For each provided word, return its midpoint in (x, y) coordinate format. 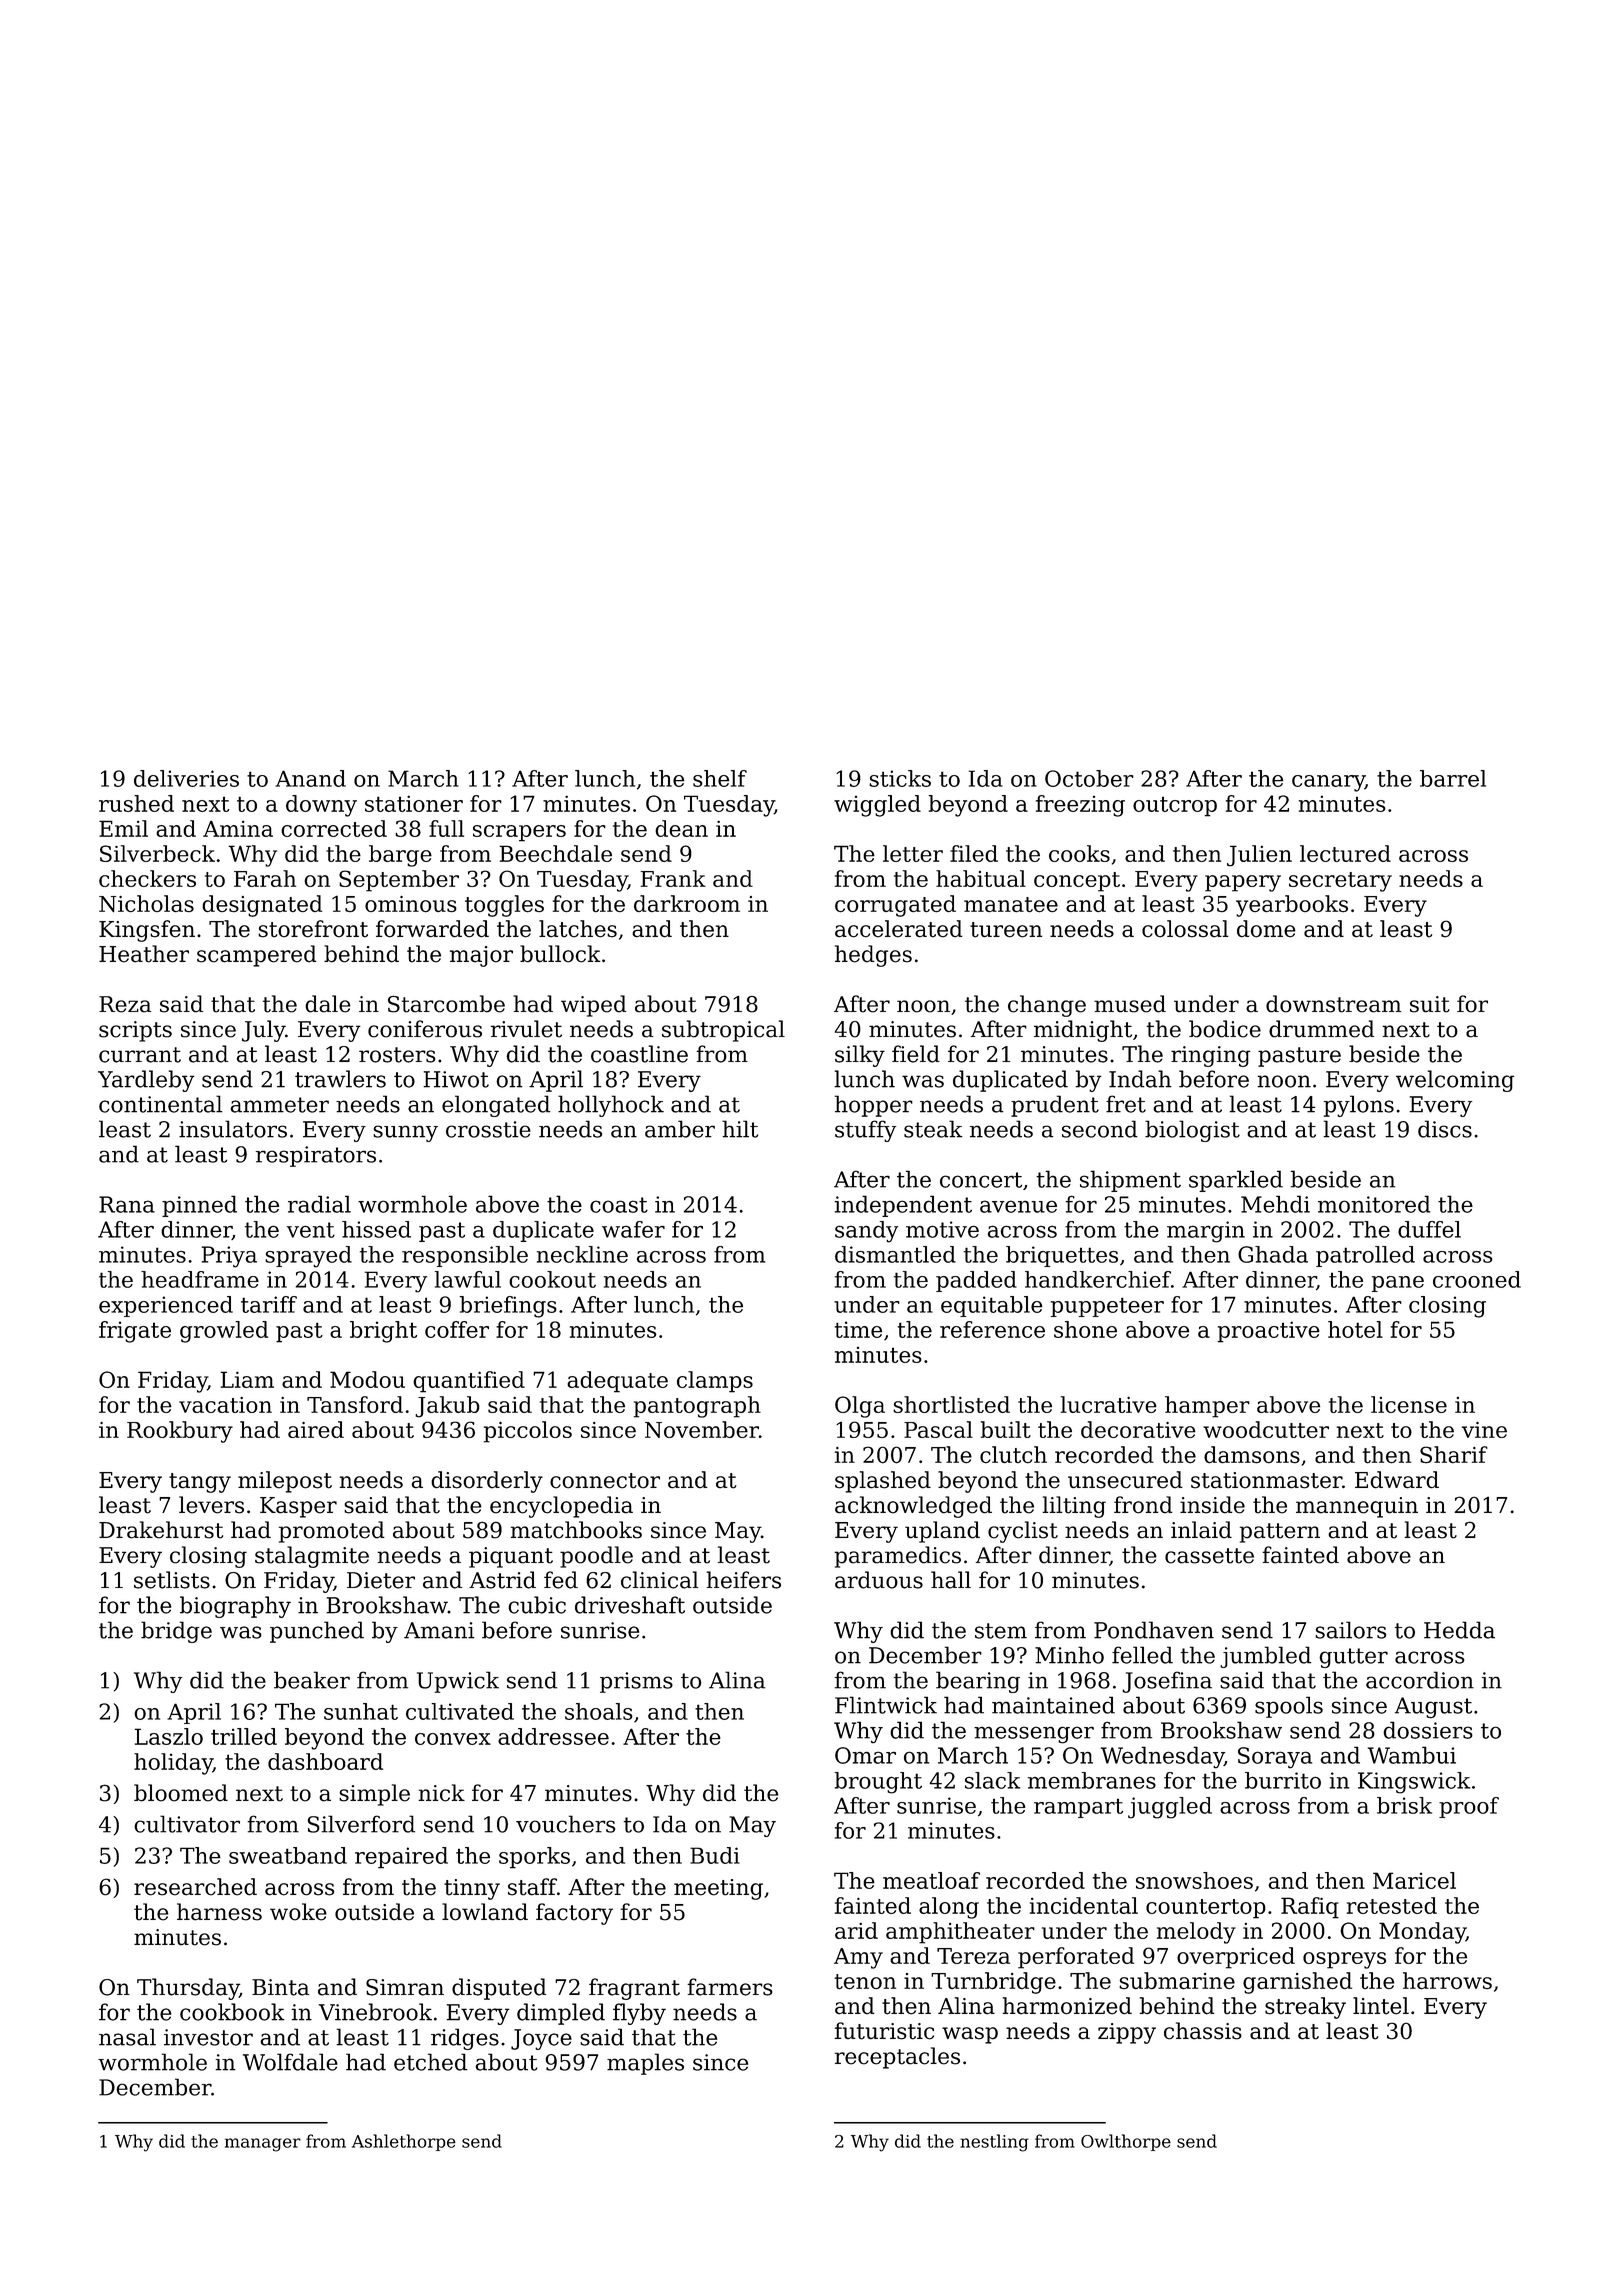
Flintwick (886, 1705)
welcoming (1455, 1081)
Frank (673, 878)
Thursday (188, 1989)
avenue (1018, 1206)
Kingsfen (147, 931)
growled (224, 1332)
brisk (1404, 1805)
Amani (439, 1630)
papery (1243, 883)
